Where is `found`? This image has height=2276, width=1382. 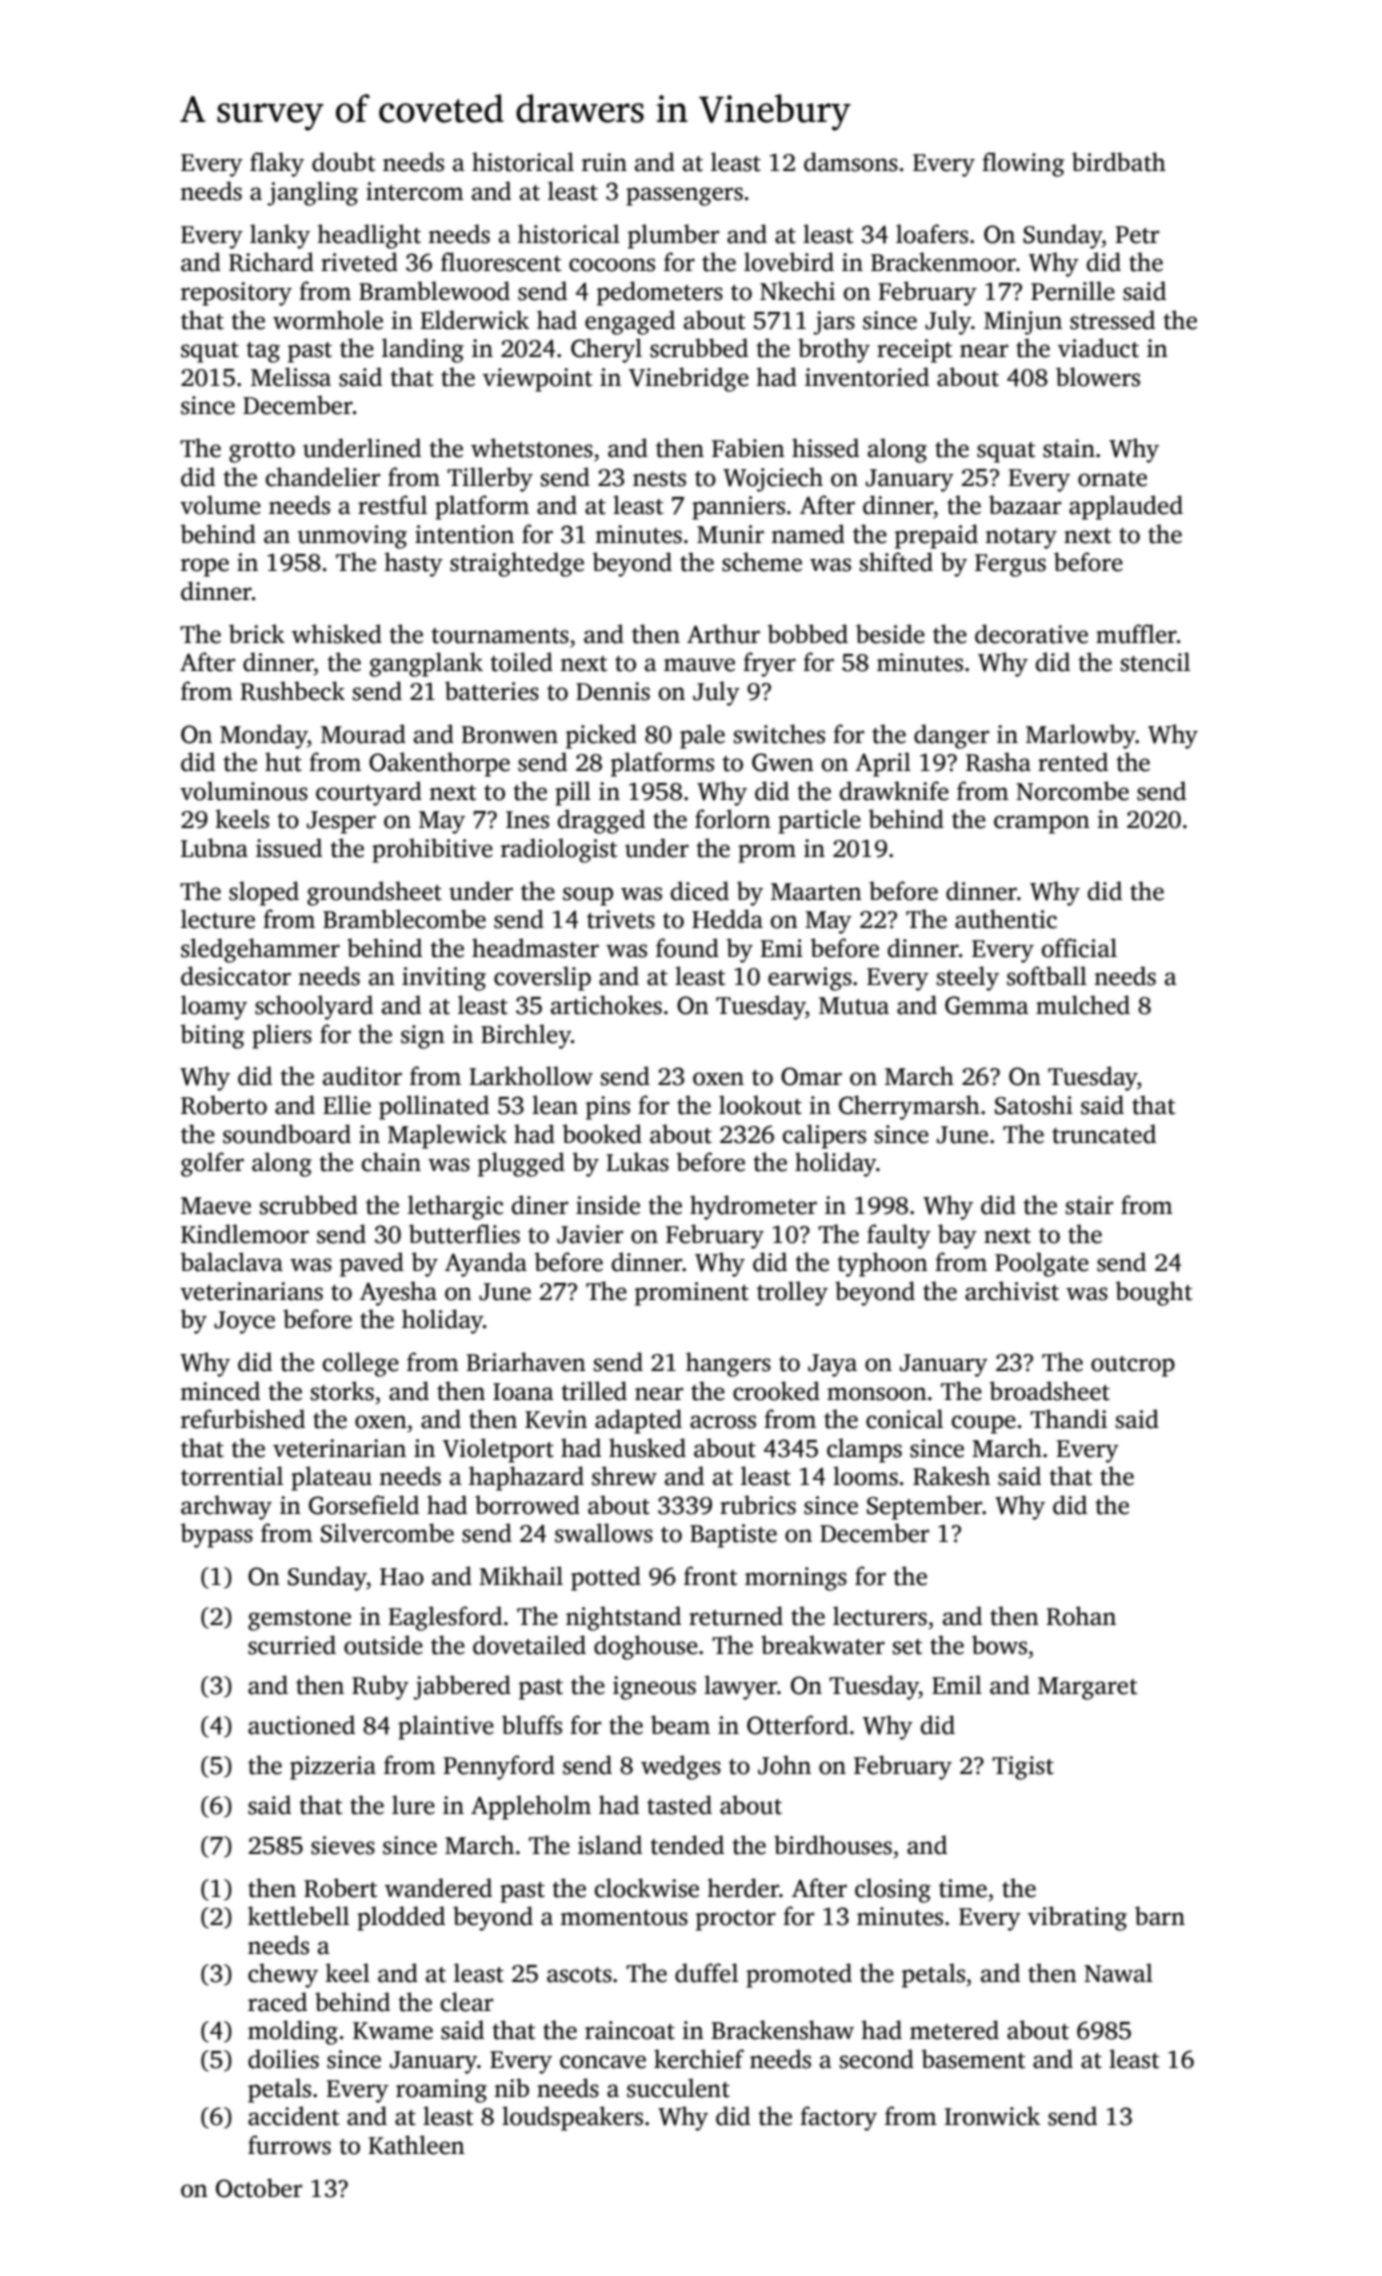
found is located at coordinates (687, 948).
